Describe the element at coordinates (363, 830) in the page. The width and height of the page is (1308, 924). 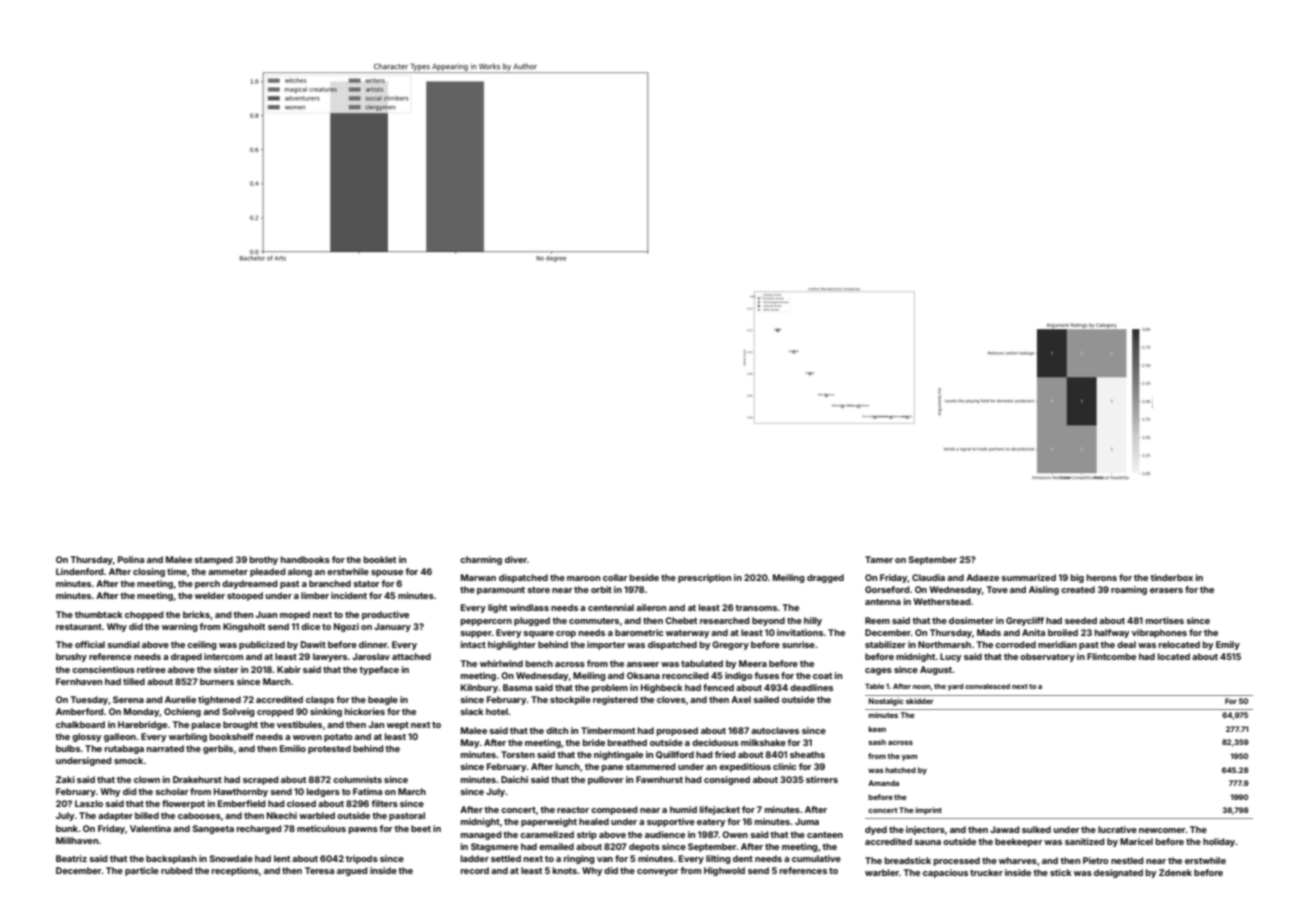
I see `pawns` at that location.
